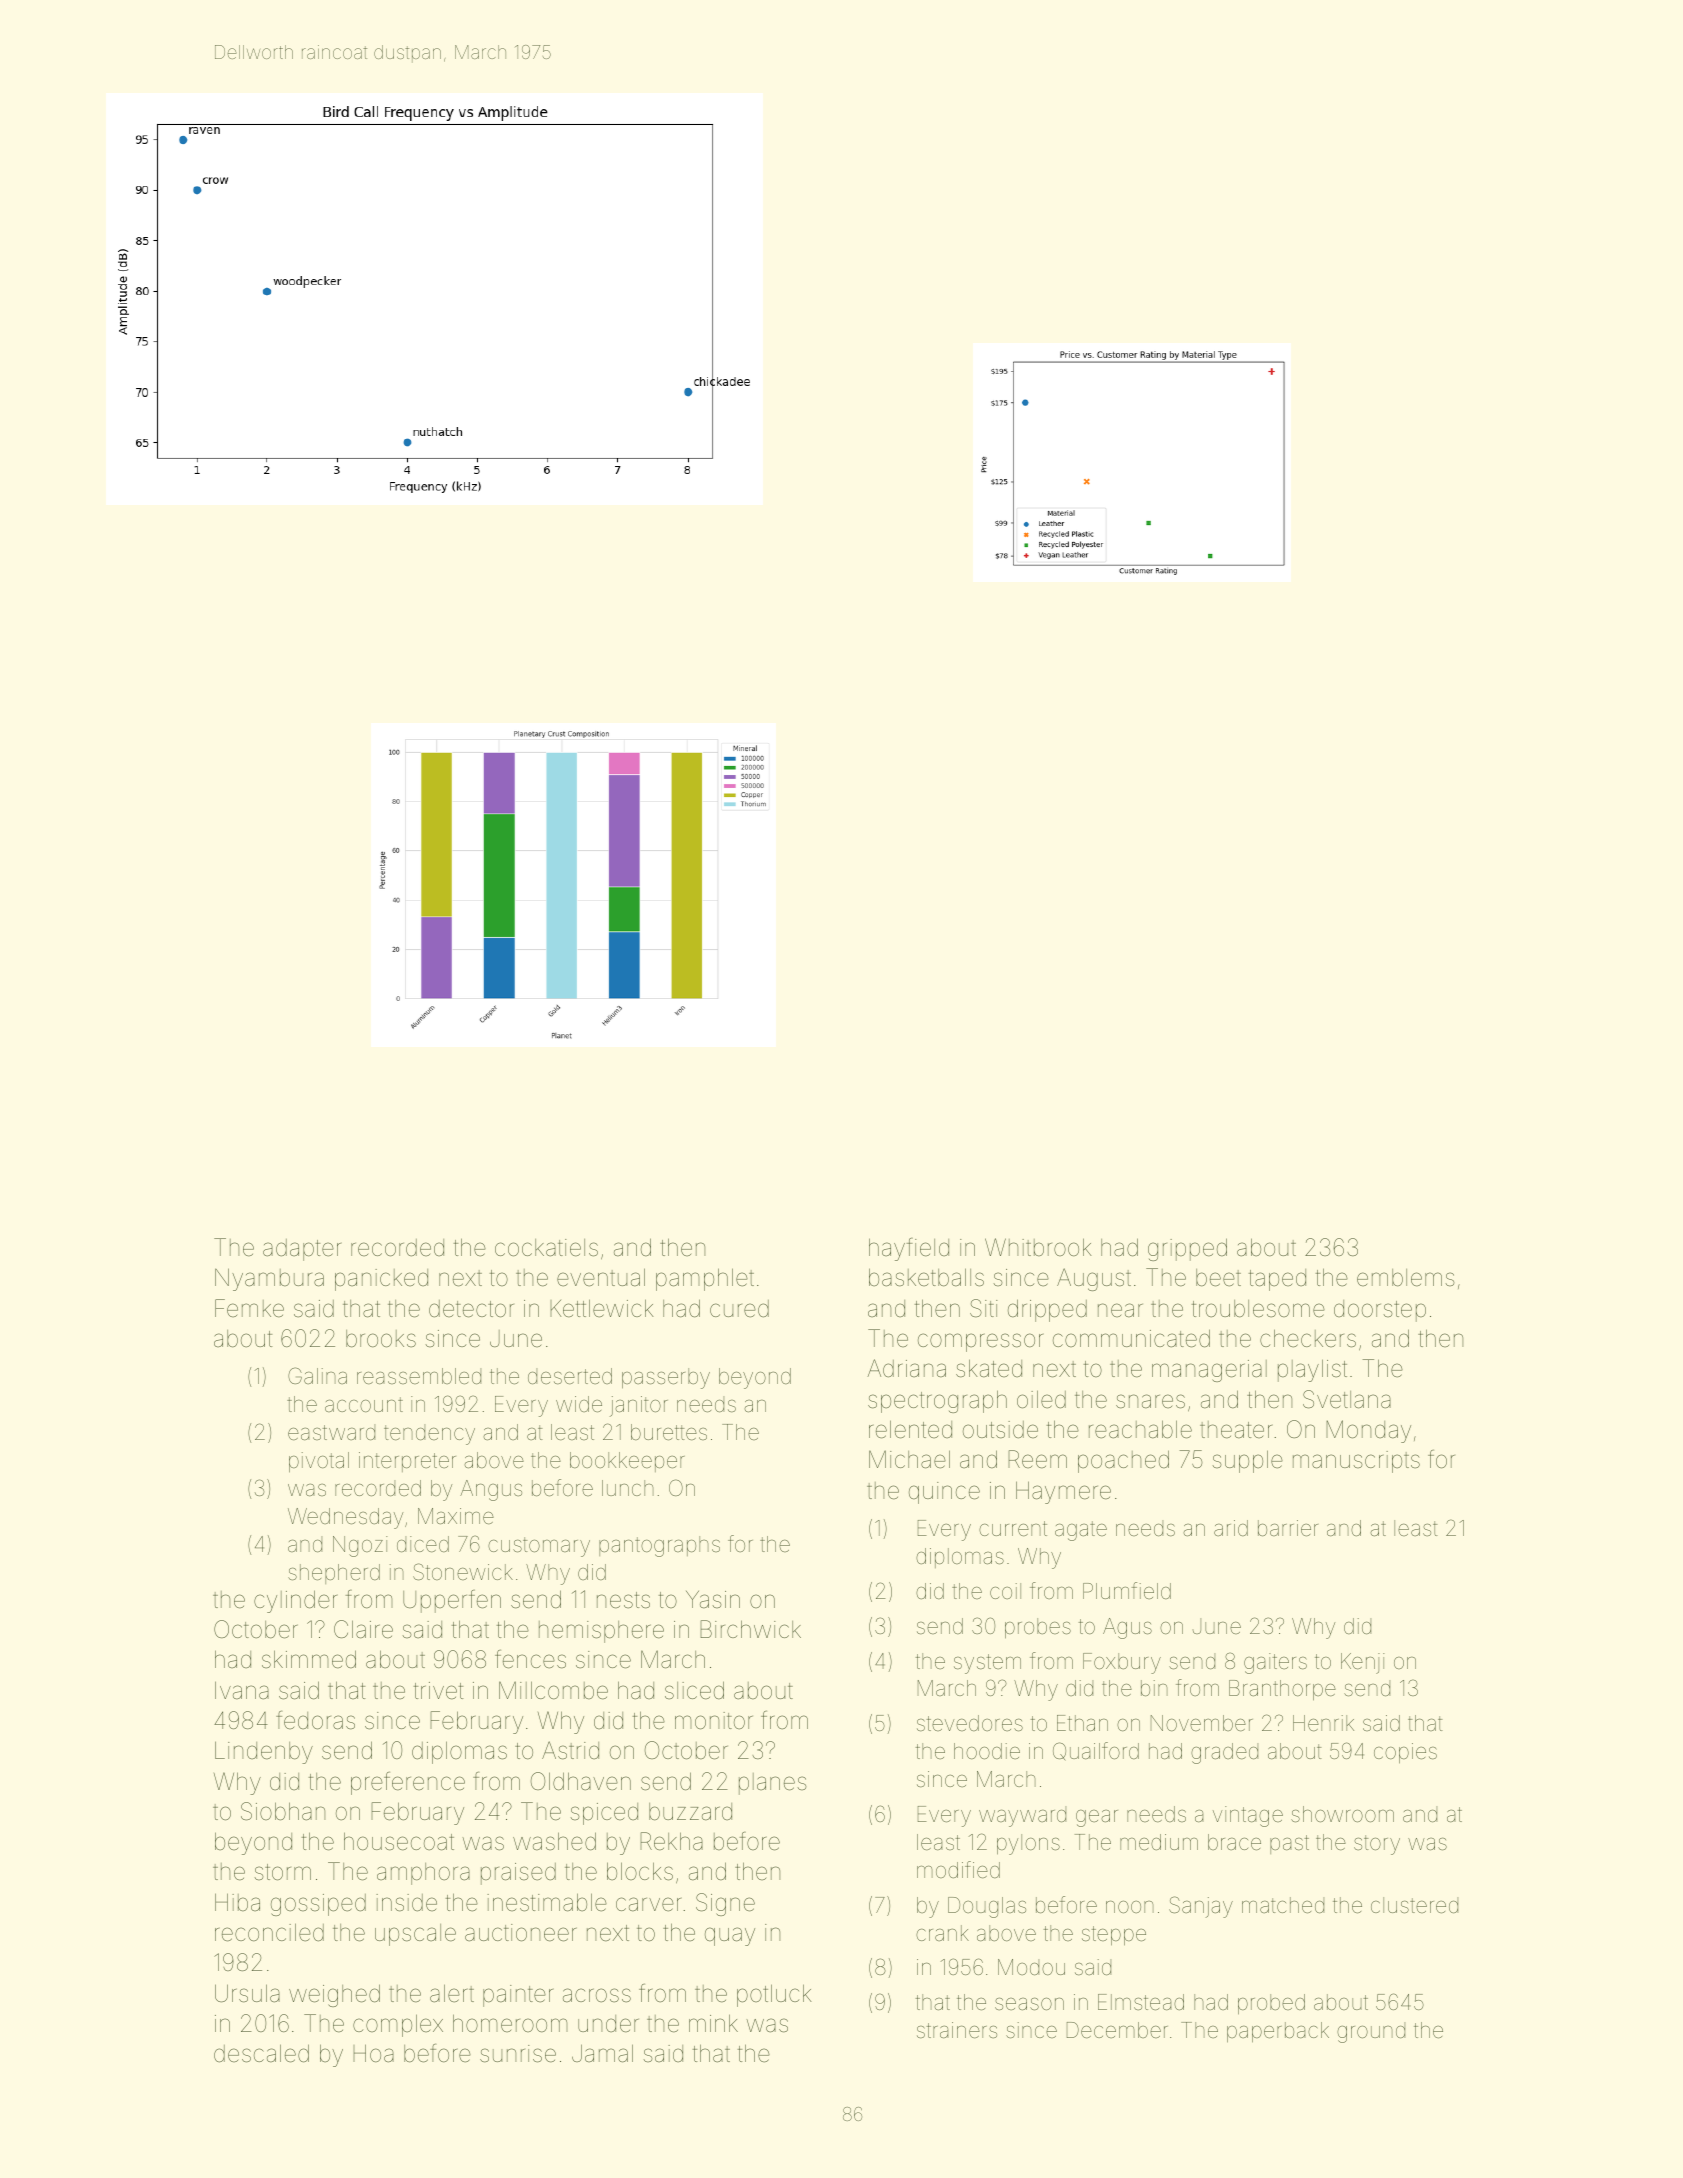 The height and width of the document is (2178, 1683). Describe the element at coordinates (638, 1406) in the document. I see `janitor` at that location.
